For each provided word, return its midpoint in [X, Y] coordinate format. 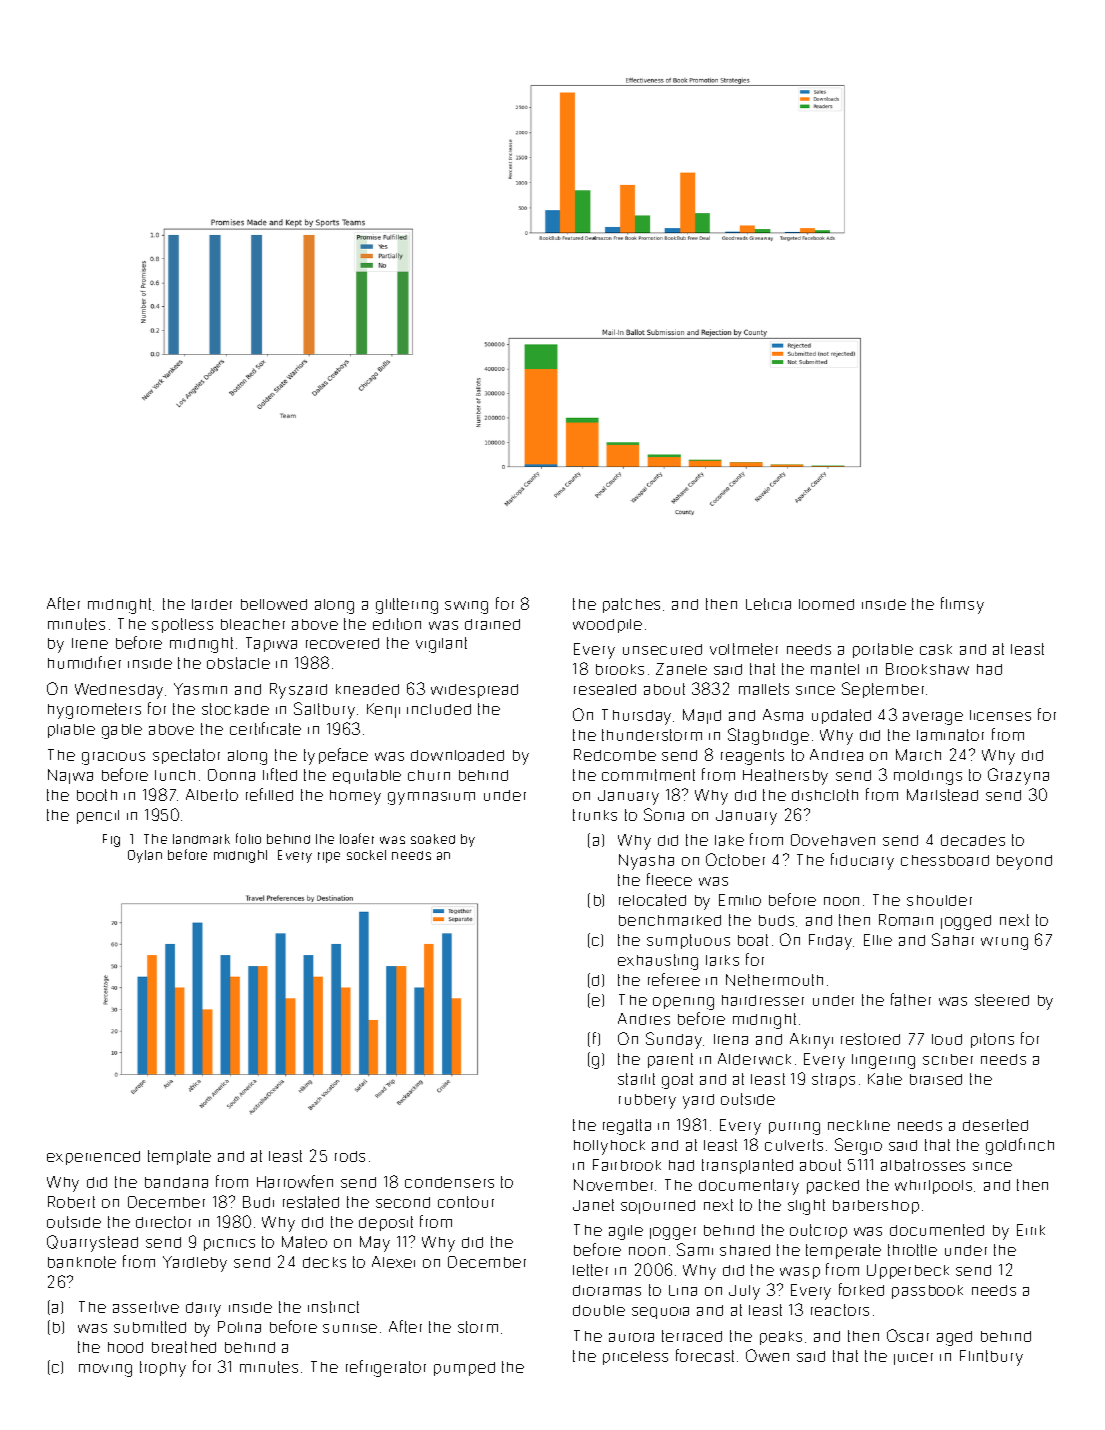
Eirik [1031, 1230]
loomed [826, 604]
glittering [407, 606]
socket [366, 855]
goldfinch [1020, 1146]
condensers [449, 1182]
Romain [906, 920]
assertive [146, 1307]
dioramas [607, 1290]
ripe [329, 857]
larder [212, 604]
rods [350, 1156]
